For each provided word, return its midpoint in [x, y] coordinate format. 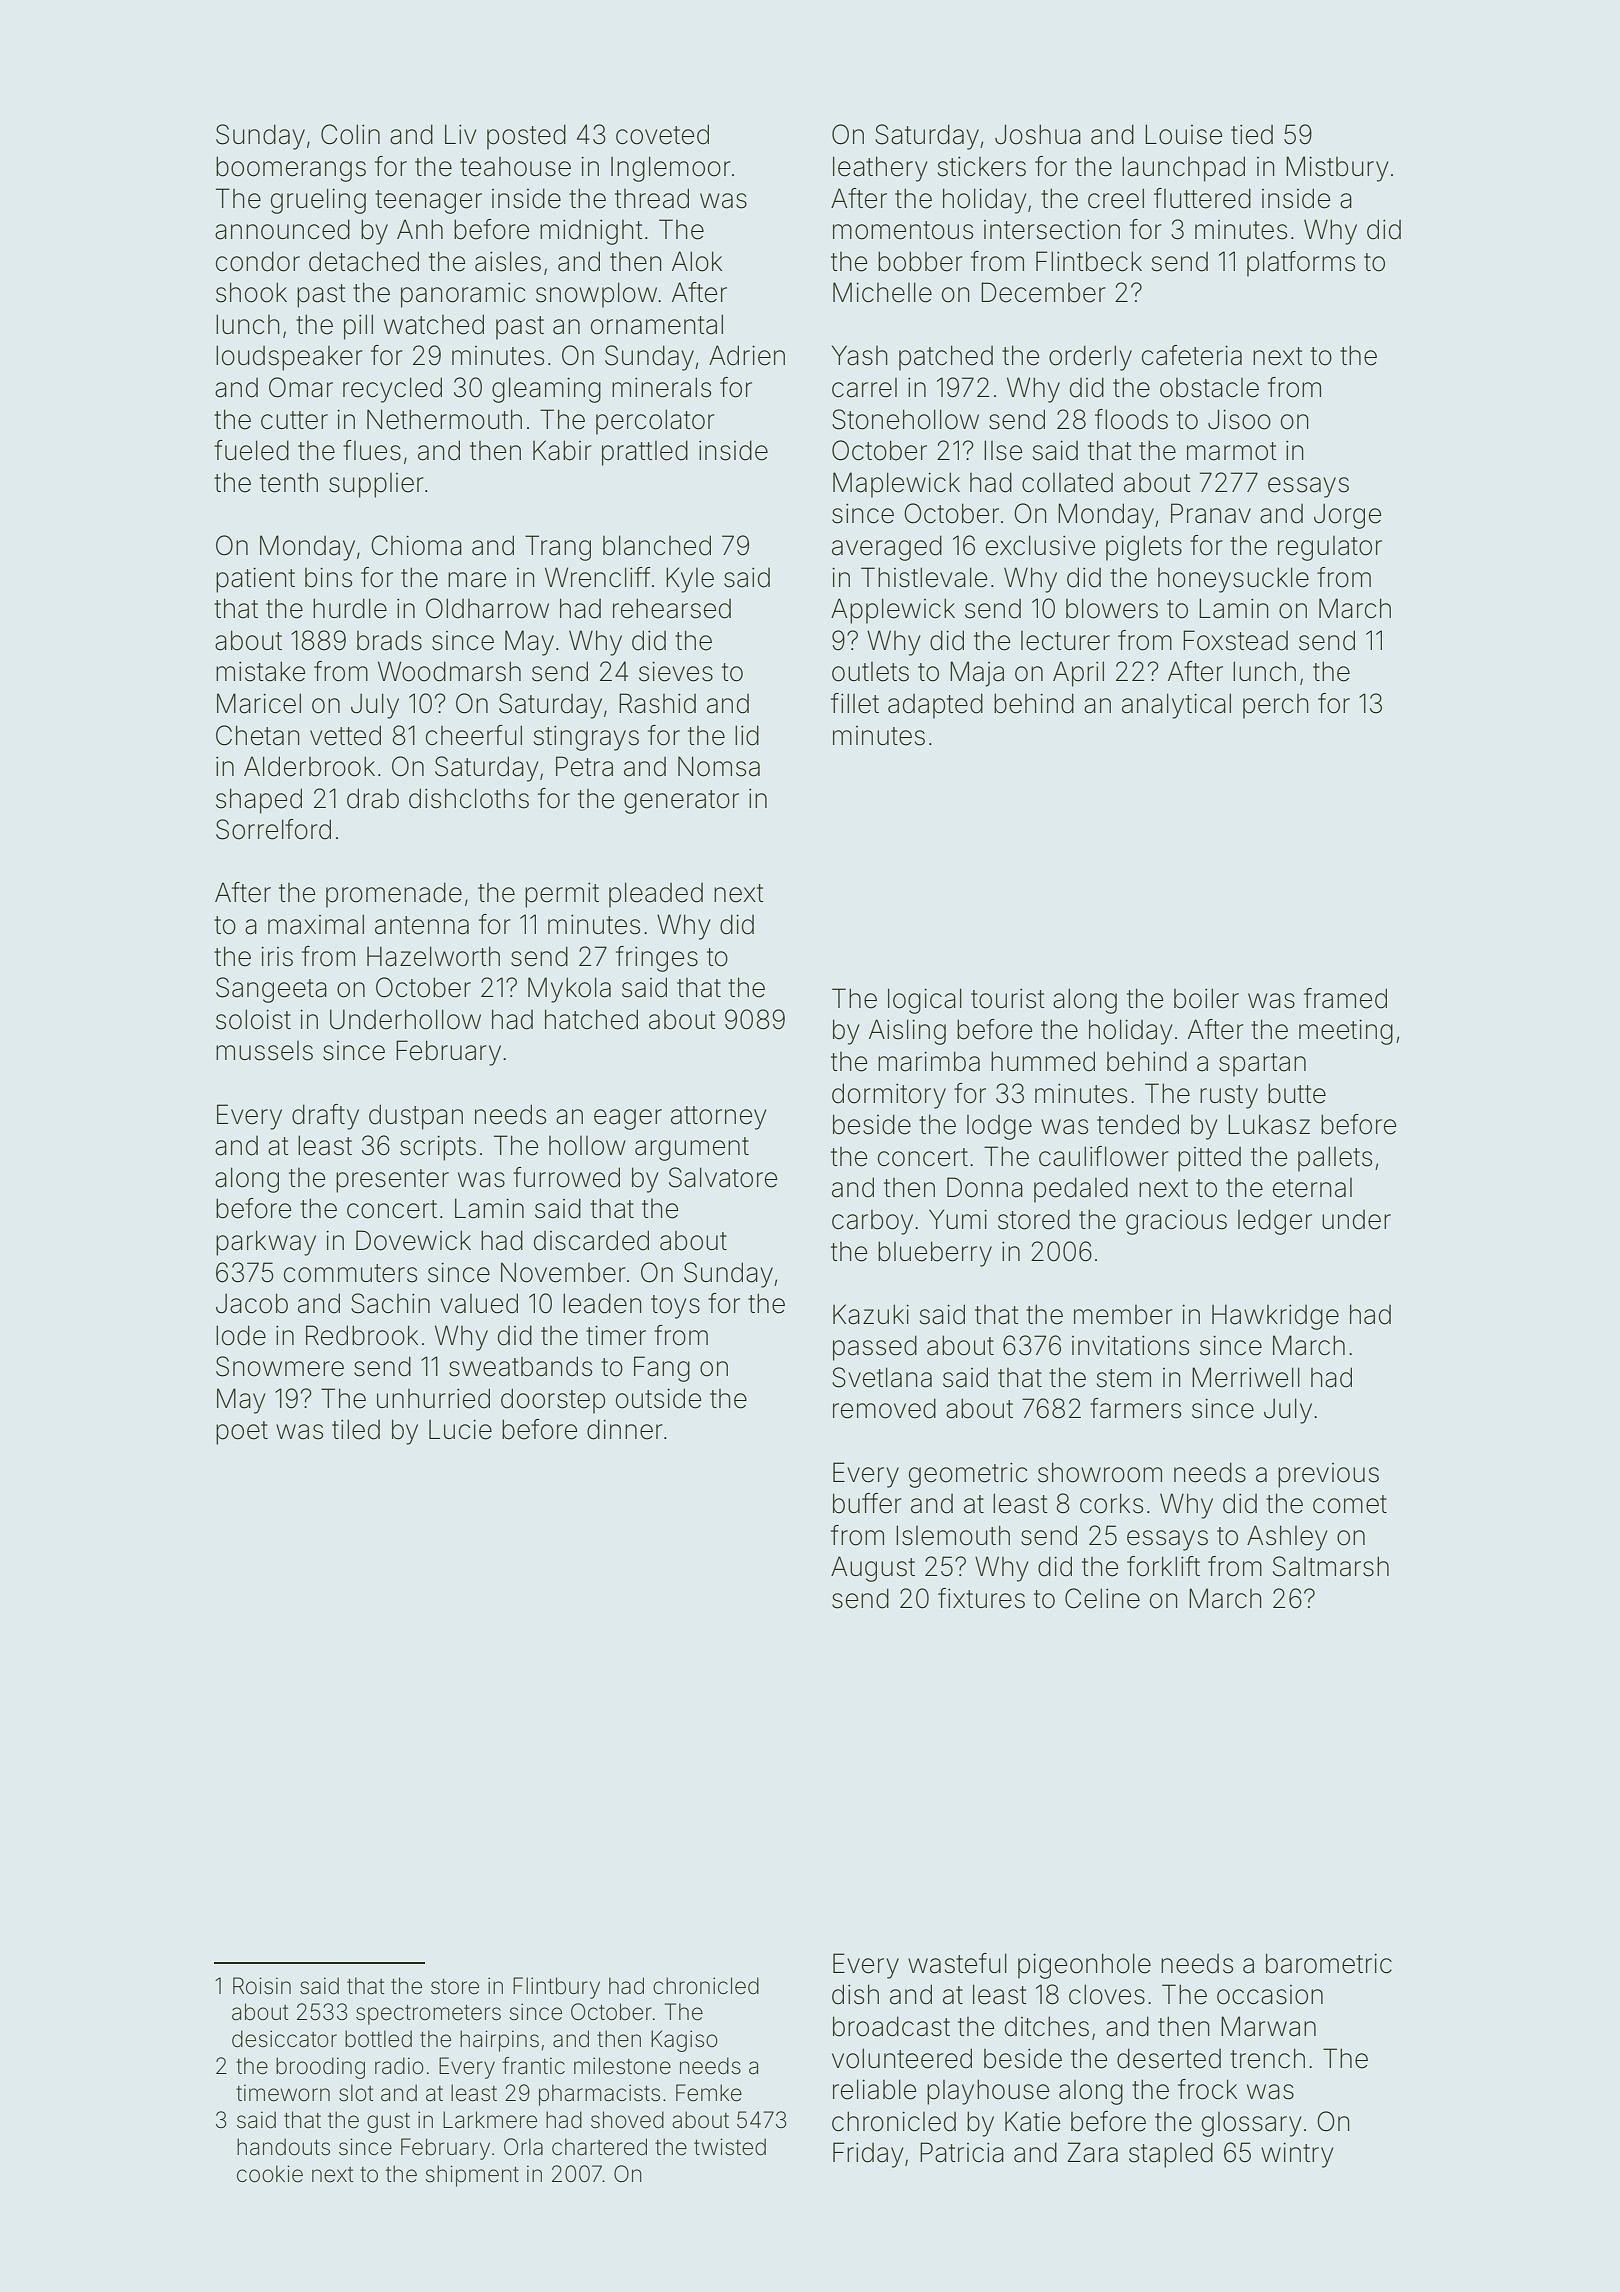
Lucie [460, 1429]
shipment [472, 2176]
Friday [868, 2155]
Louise [1183, 134]
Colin [350, 134]
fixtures [981, 1598]
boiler [1206, 998]
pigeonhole [1084, 1966]
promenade [394, 895]
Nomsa [719, 766]
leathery [880, 169]
